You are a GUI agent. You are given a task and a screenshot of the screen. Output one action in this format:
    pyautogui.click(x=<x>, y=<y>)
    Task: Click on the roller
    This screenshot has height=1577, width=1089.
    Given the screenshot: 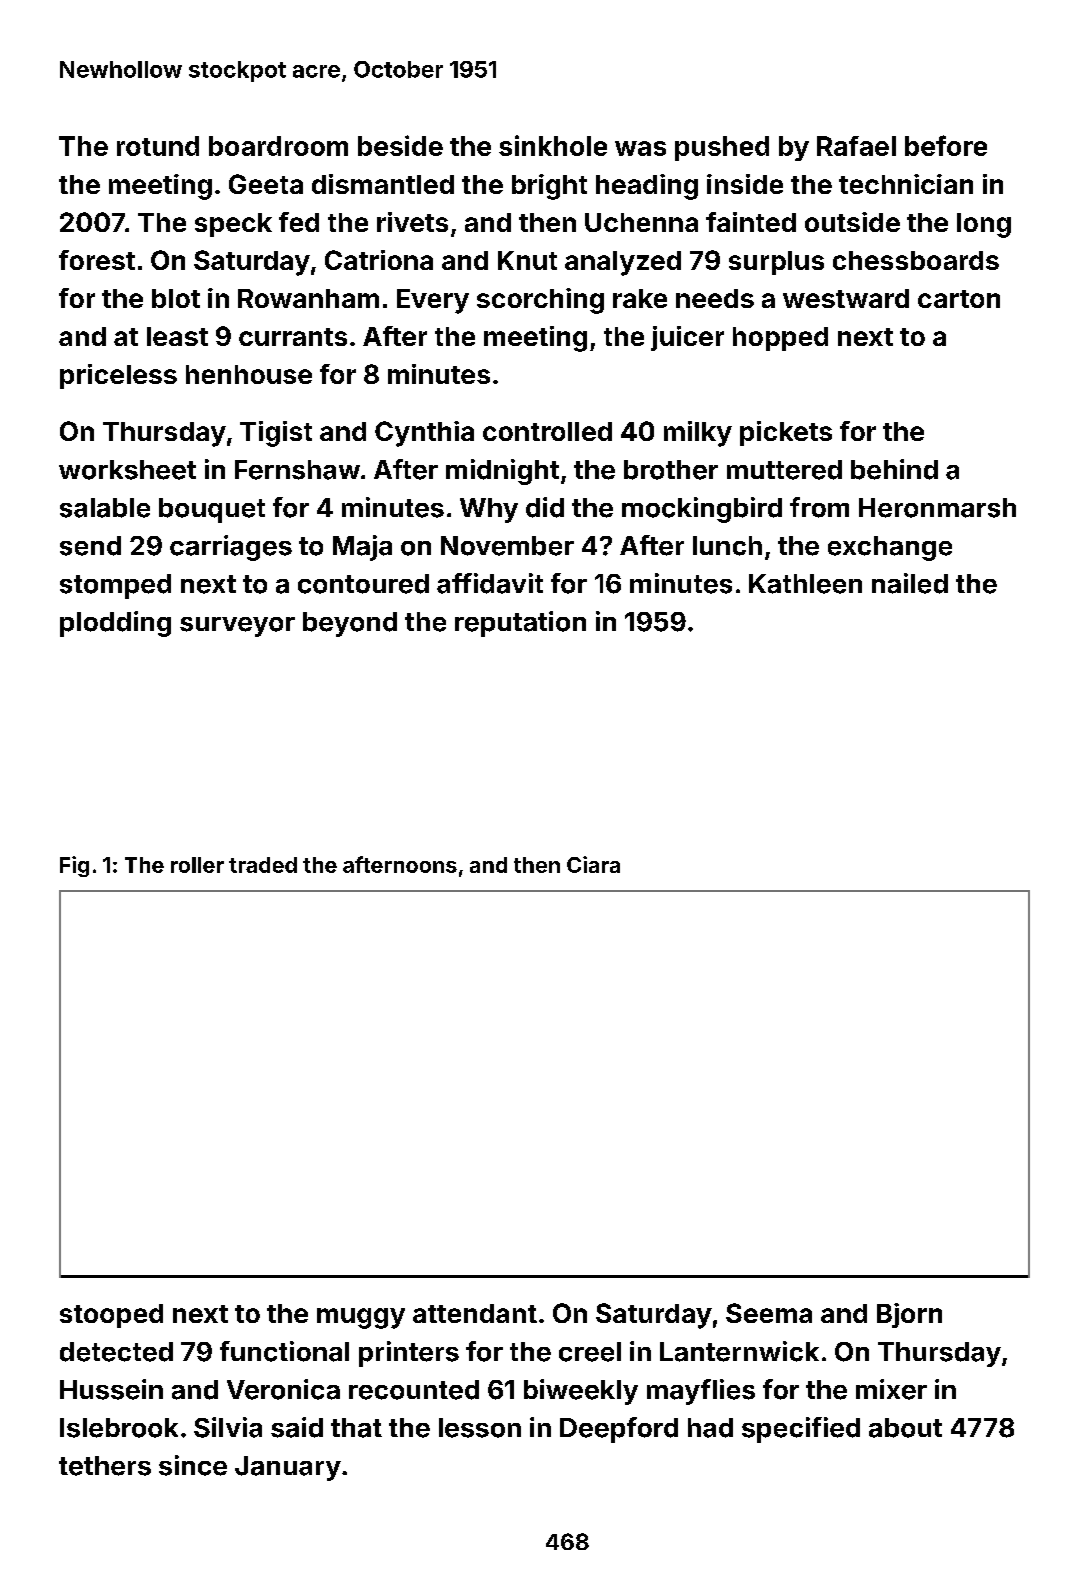 What is the action you would take?
    pyautogui.click(x=197, y=865)
